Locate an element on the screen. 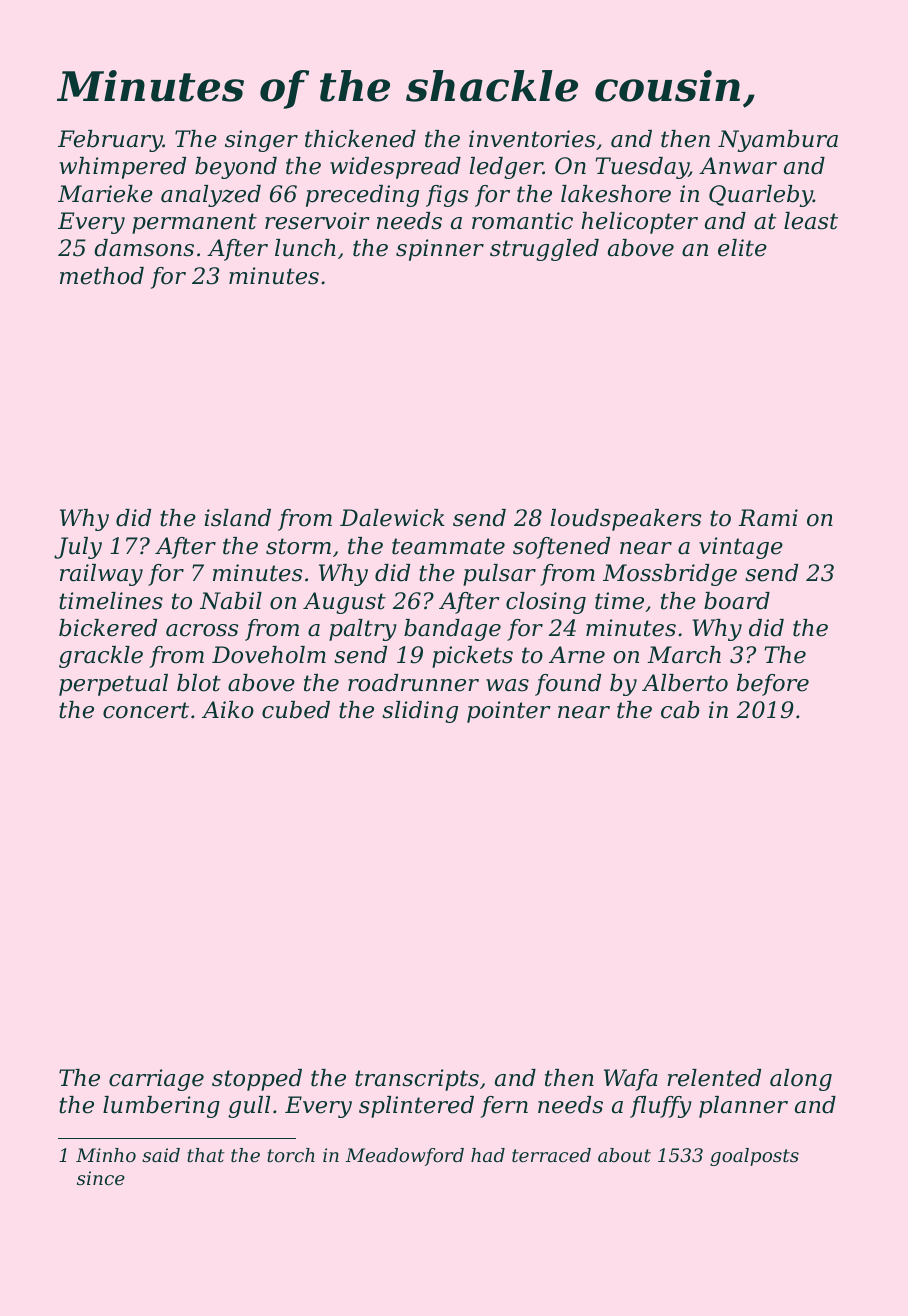  cab is located at coordinates (680, 710).
